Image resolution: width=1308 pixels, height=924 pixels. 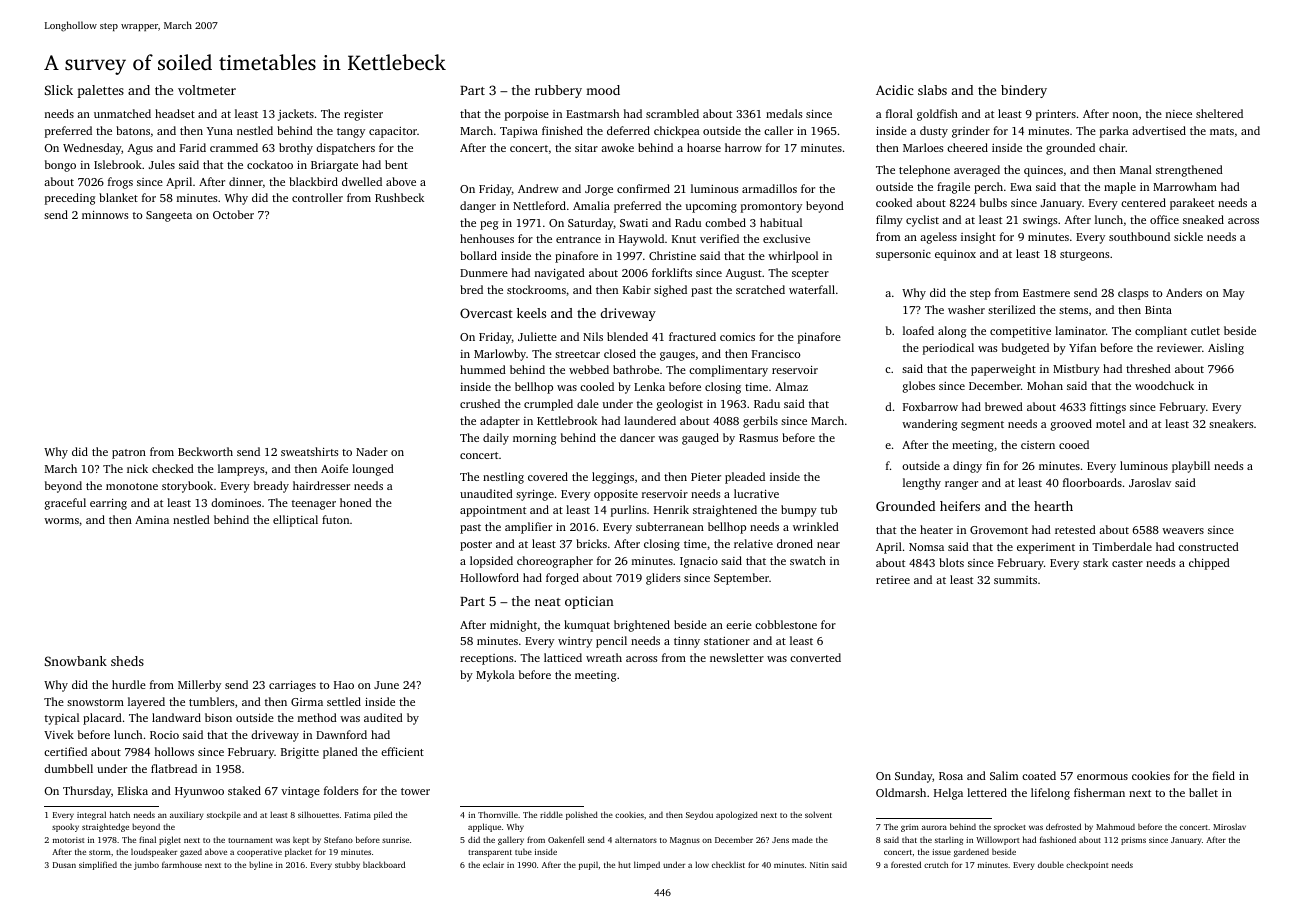 I want to click on pupil, so click(x=588, y=865).
